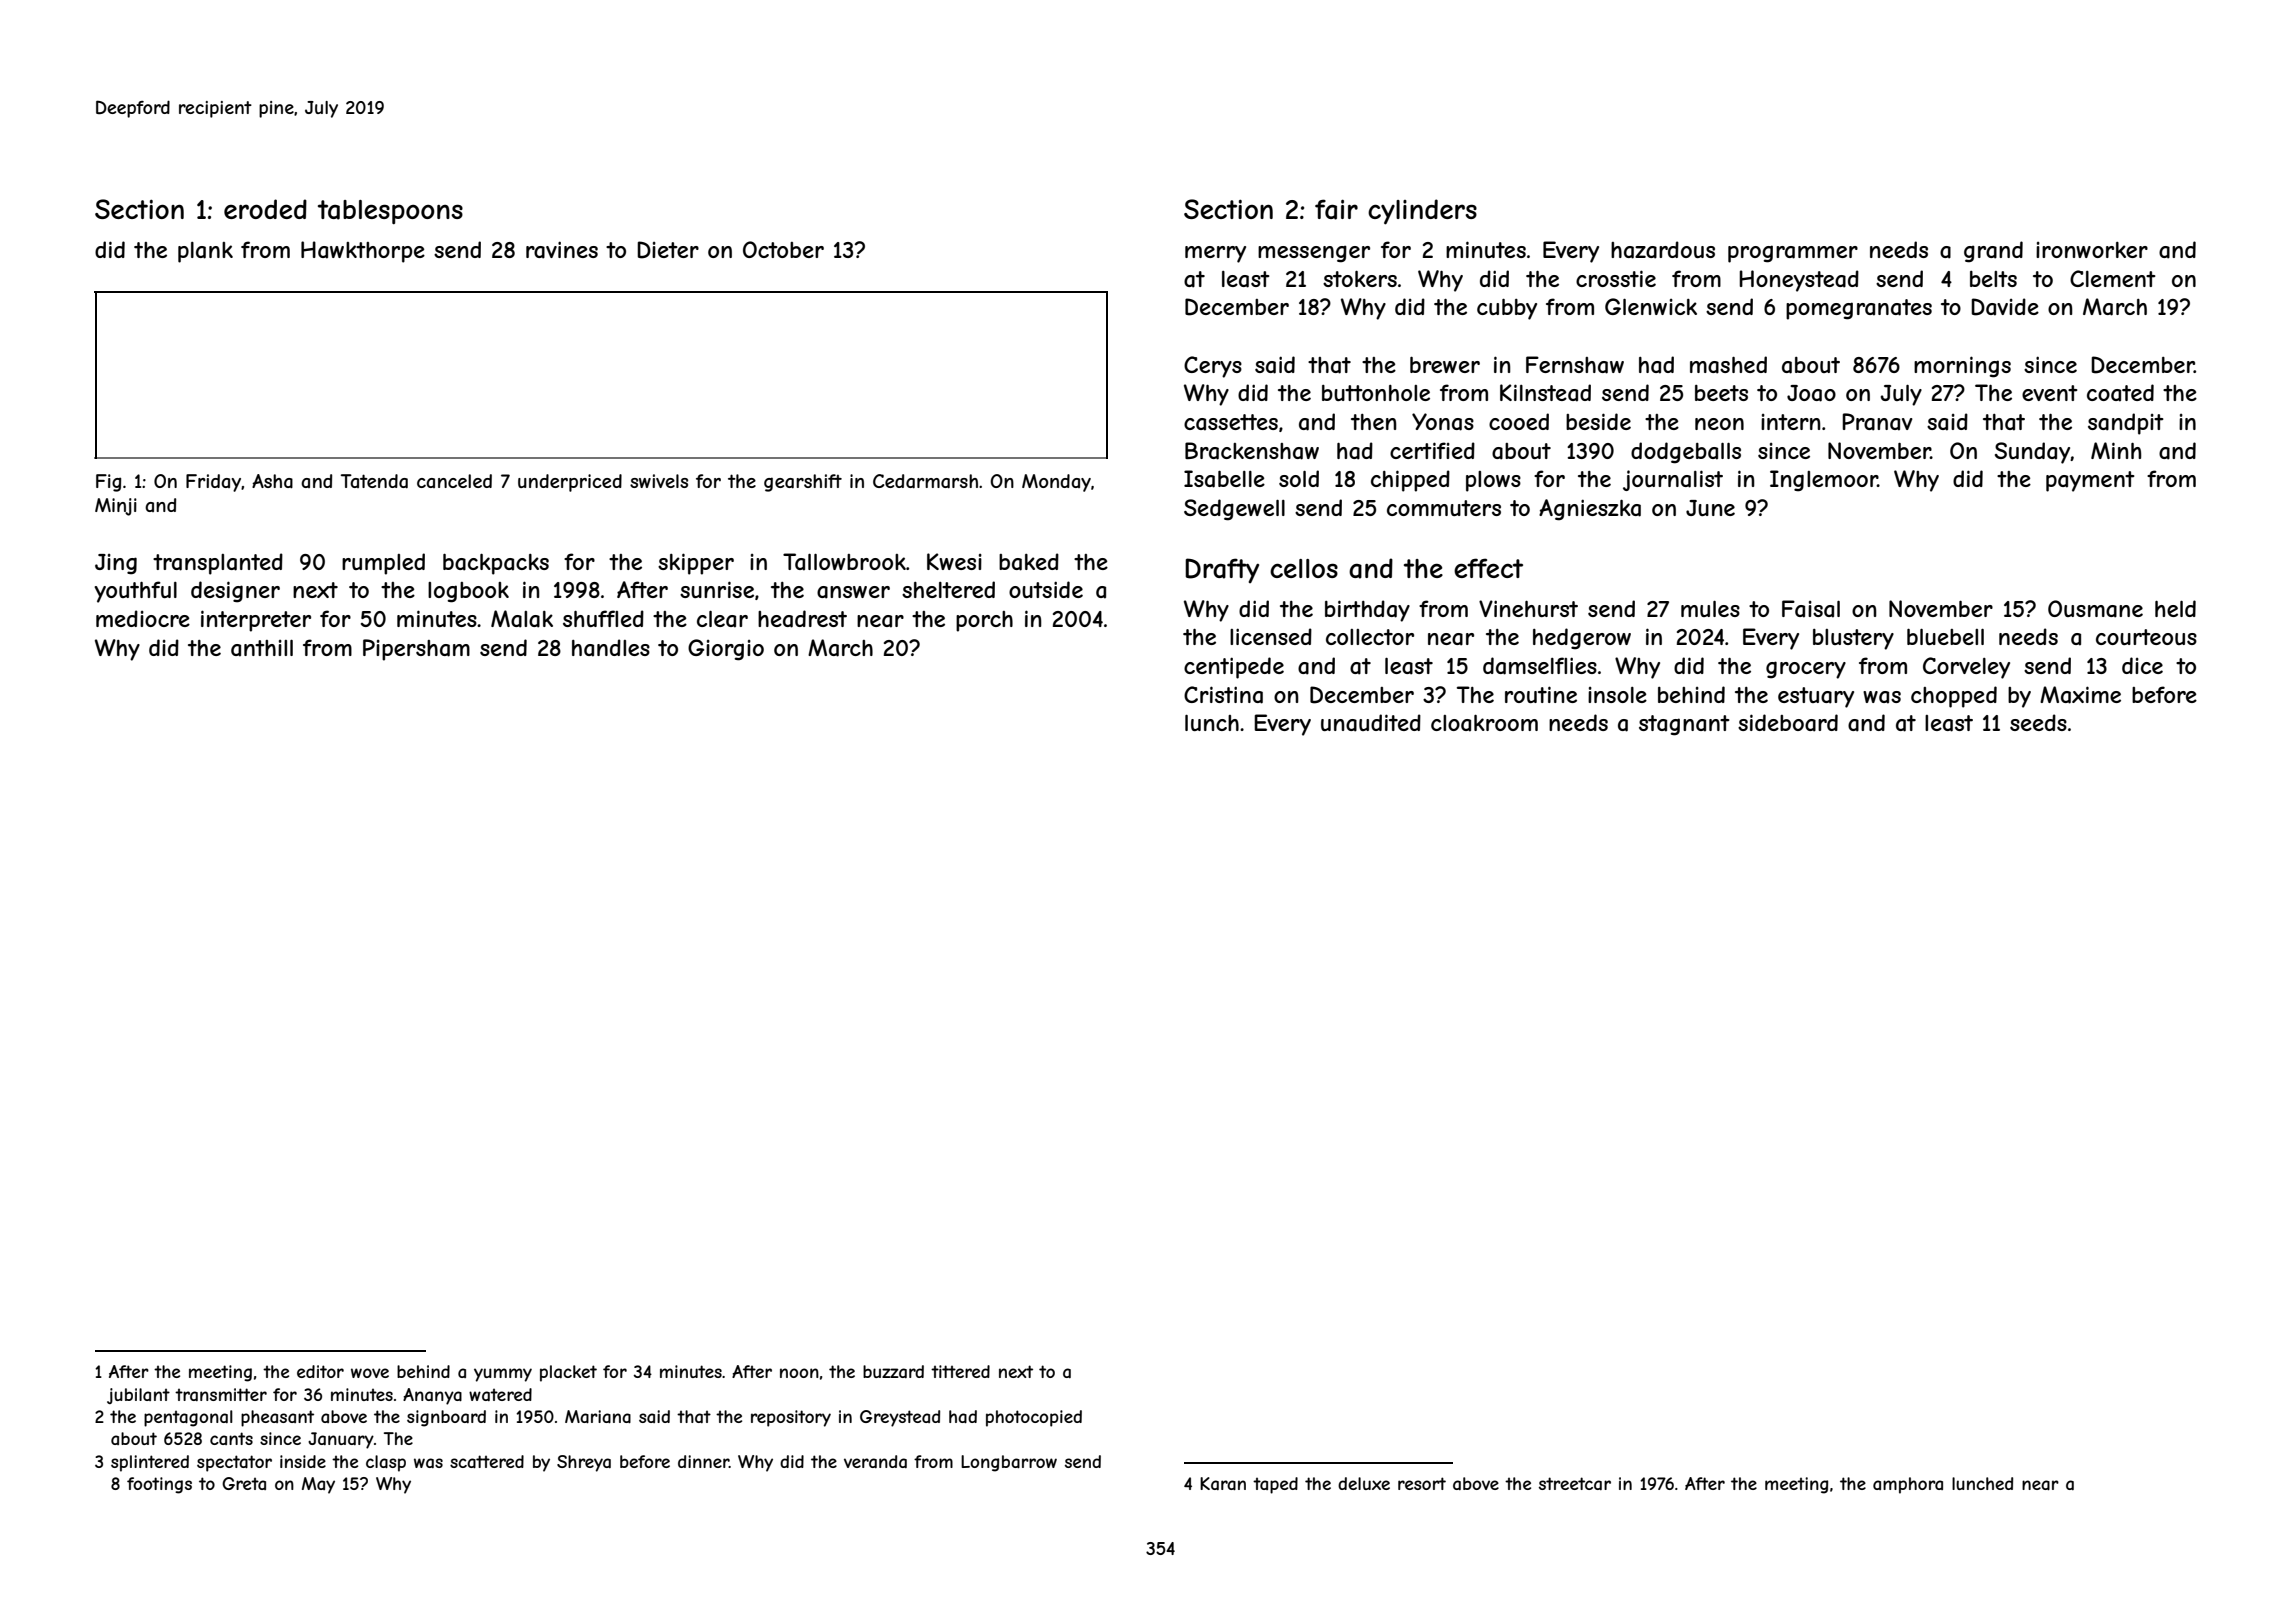 The image size is (2292, 1620). What do you see at coordinates (265, 209) in the screenshot?
I see `eroded` at bounding box center [265, 209].
